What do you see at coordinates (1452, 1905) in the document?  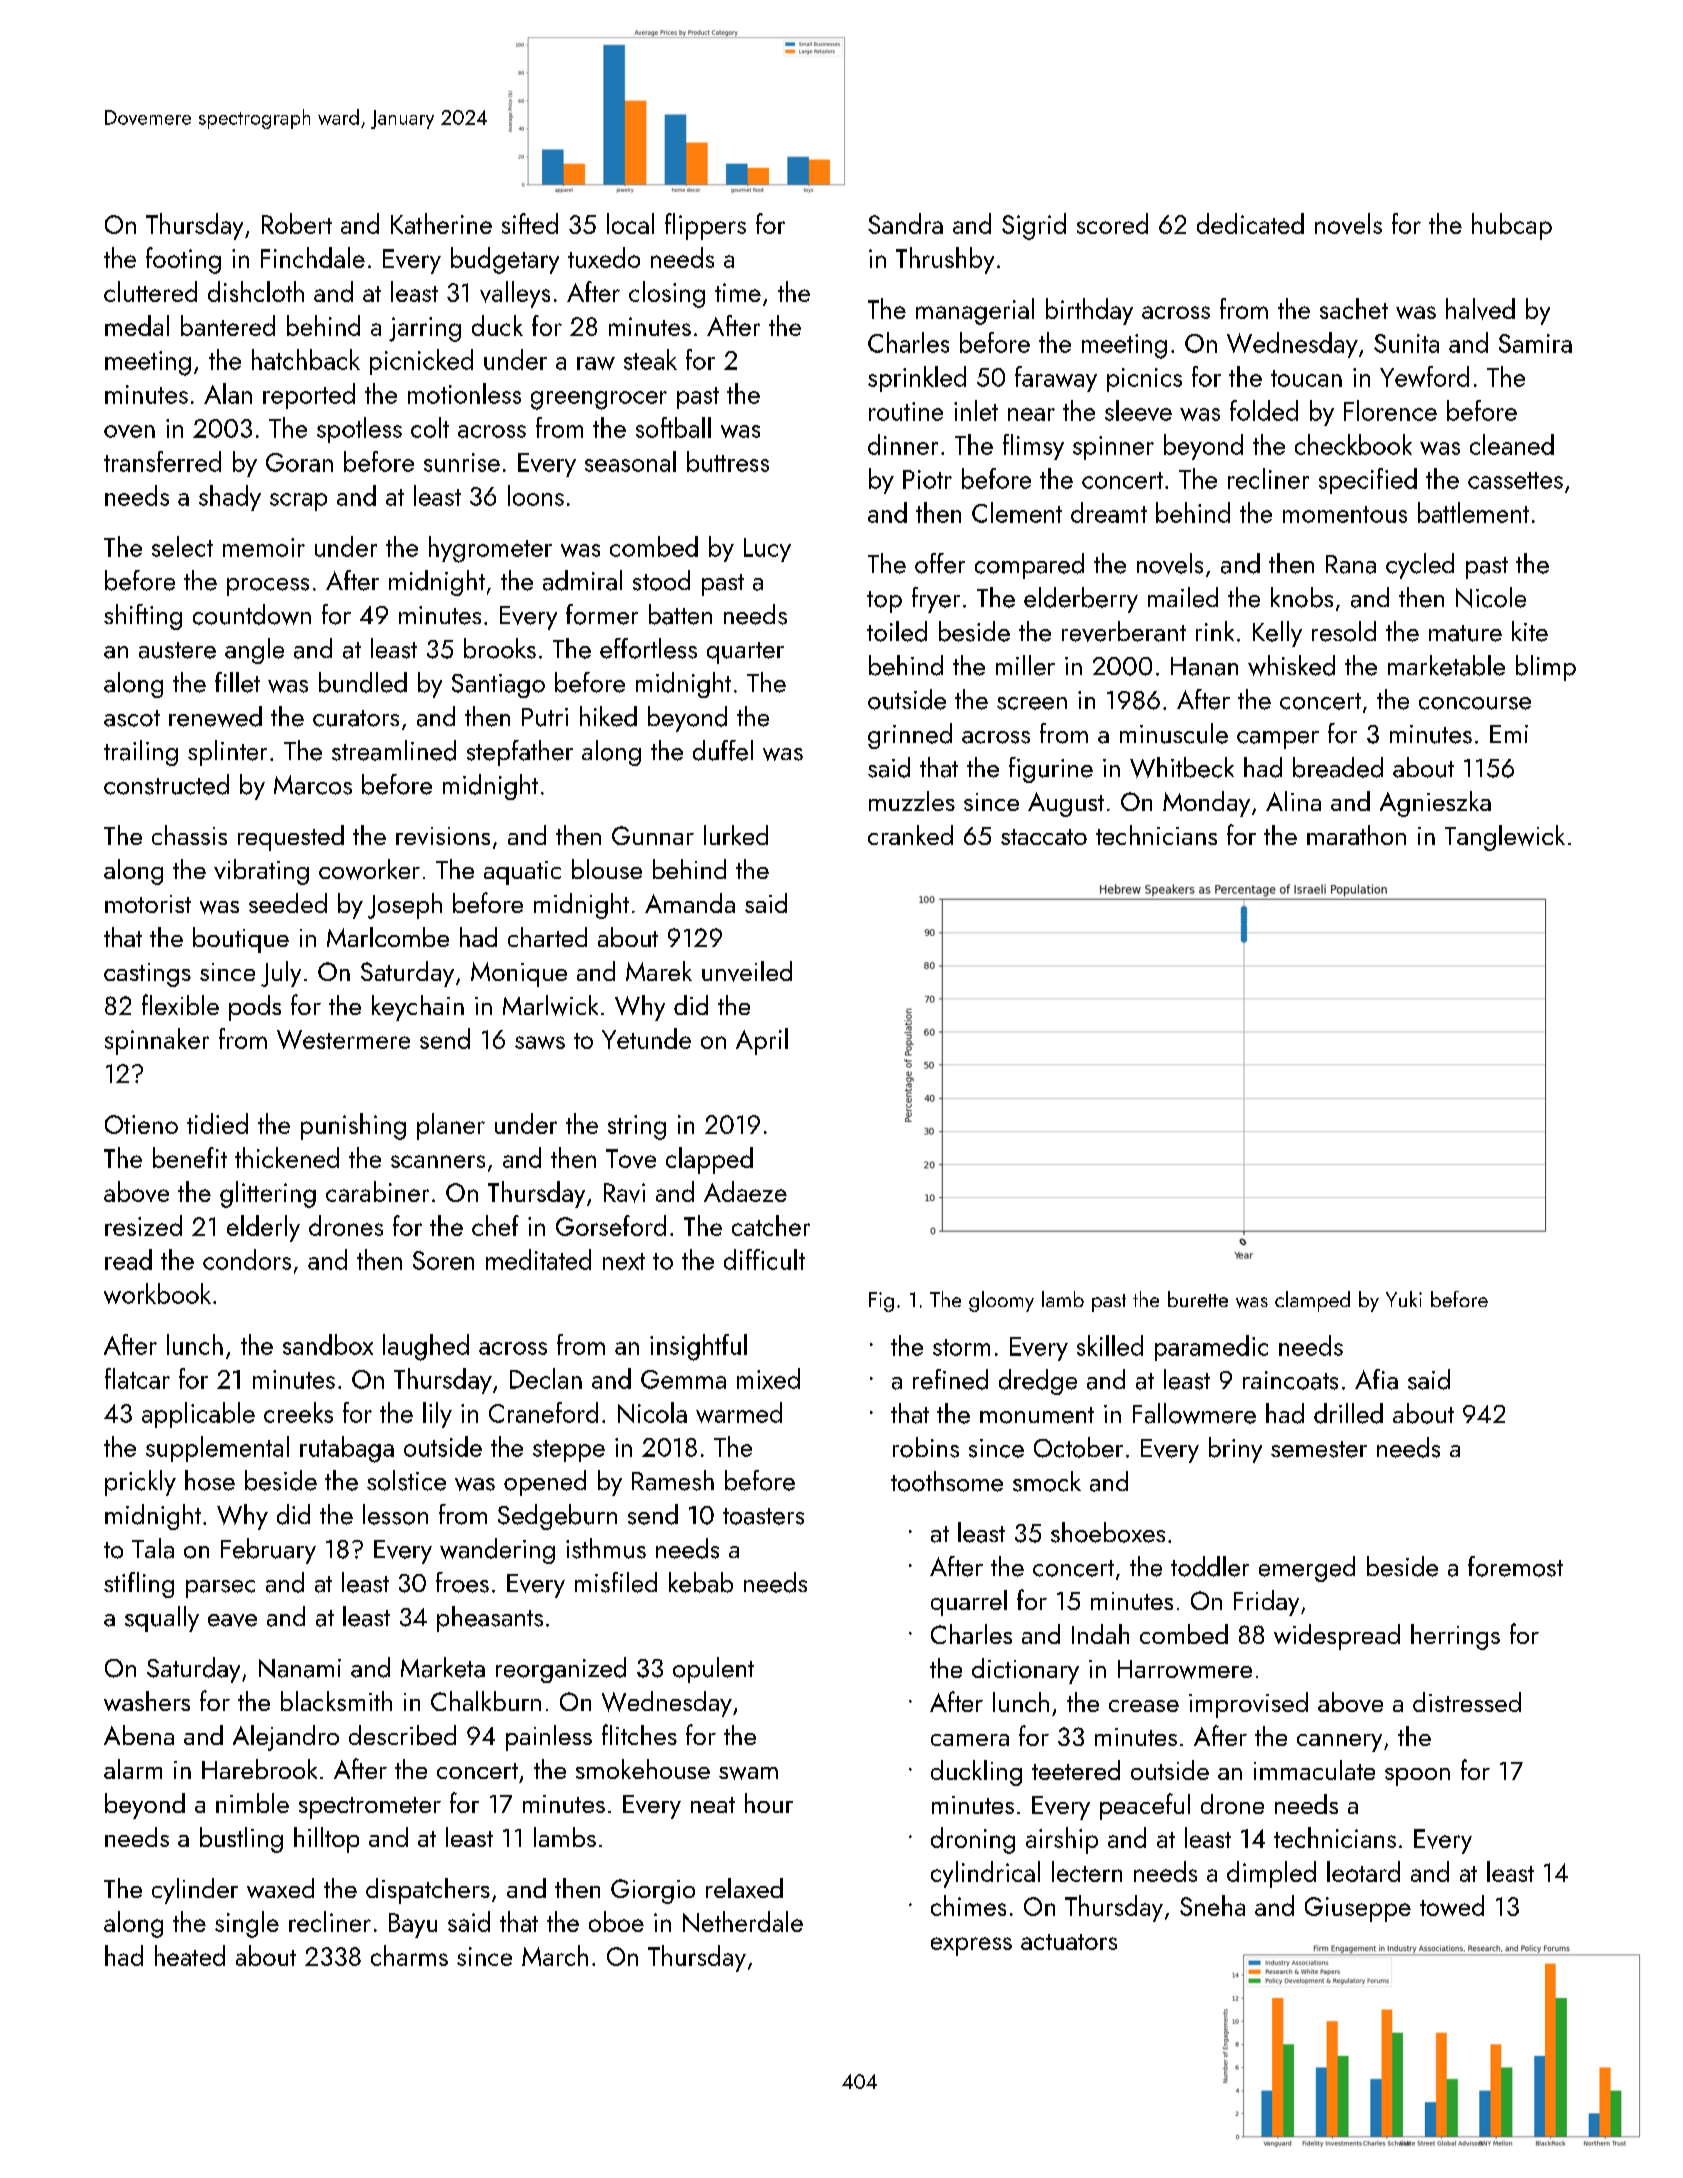 I see `towed` at bounding box center [1452, 1905].
